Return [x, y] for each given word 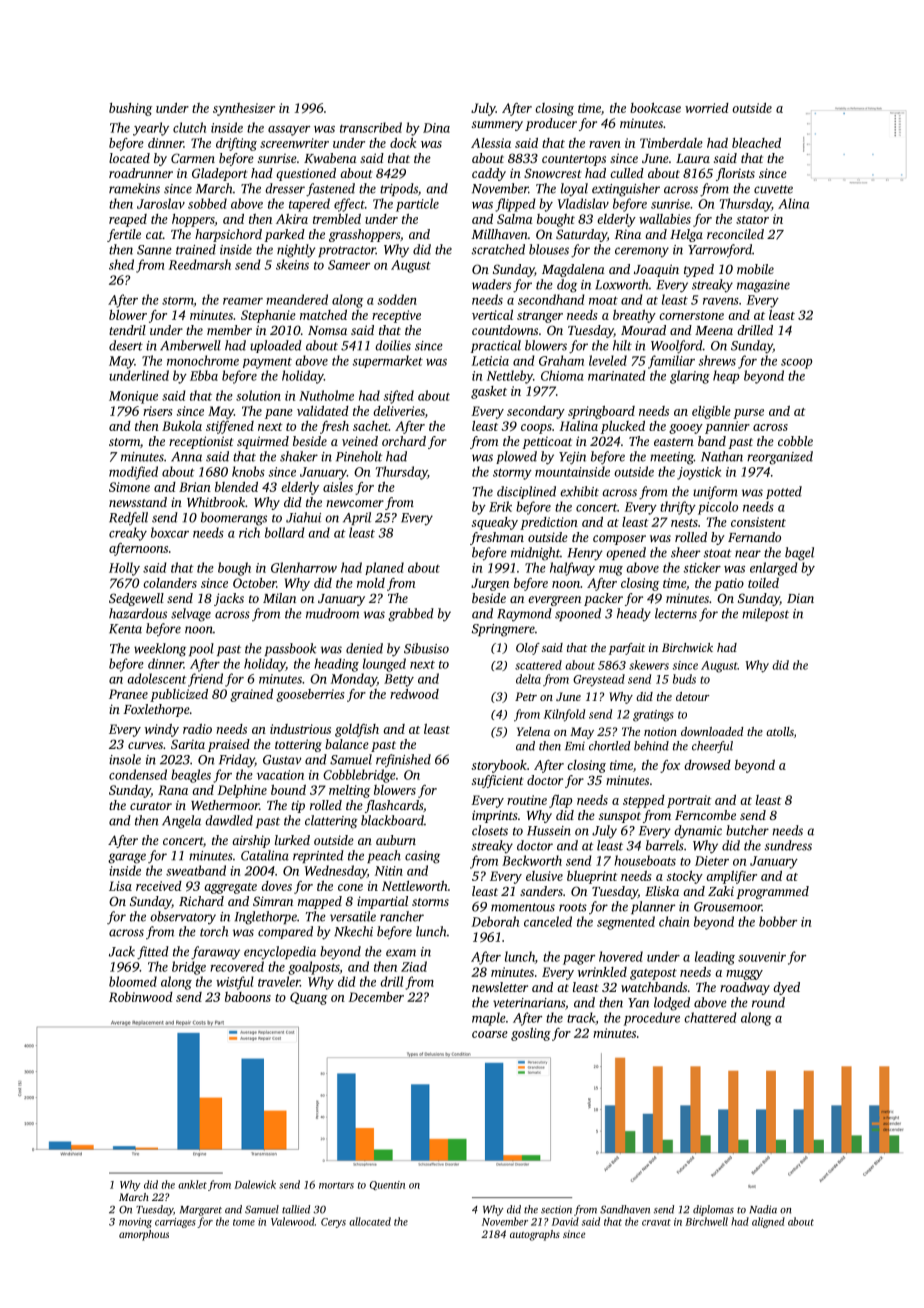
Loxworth [622, 284]
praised [229, 745]
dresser [285, 188]
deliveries [399, 411]
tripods [399, 189]
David [565, 1221]
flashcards [394, 806]
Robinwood [141, 997]
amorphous [144, 1235]
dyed [786, 988]
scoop [796, 364]
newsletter [500, 987]
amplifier [731, 877]
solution [258, 395]
